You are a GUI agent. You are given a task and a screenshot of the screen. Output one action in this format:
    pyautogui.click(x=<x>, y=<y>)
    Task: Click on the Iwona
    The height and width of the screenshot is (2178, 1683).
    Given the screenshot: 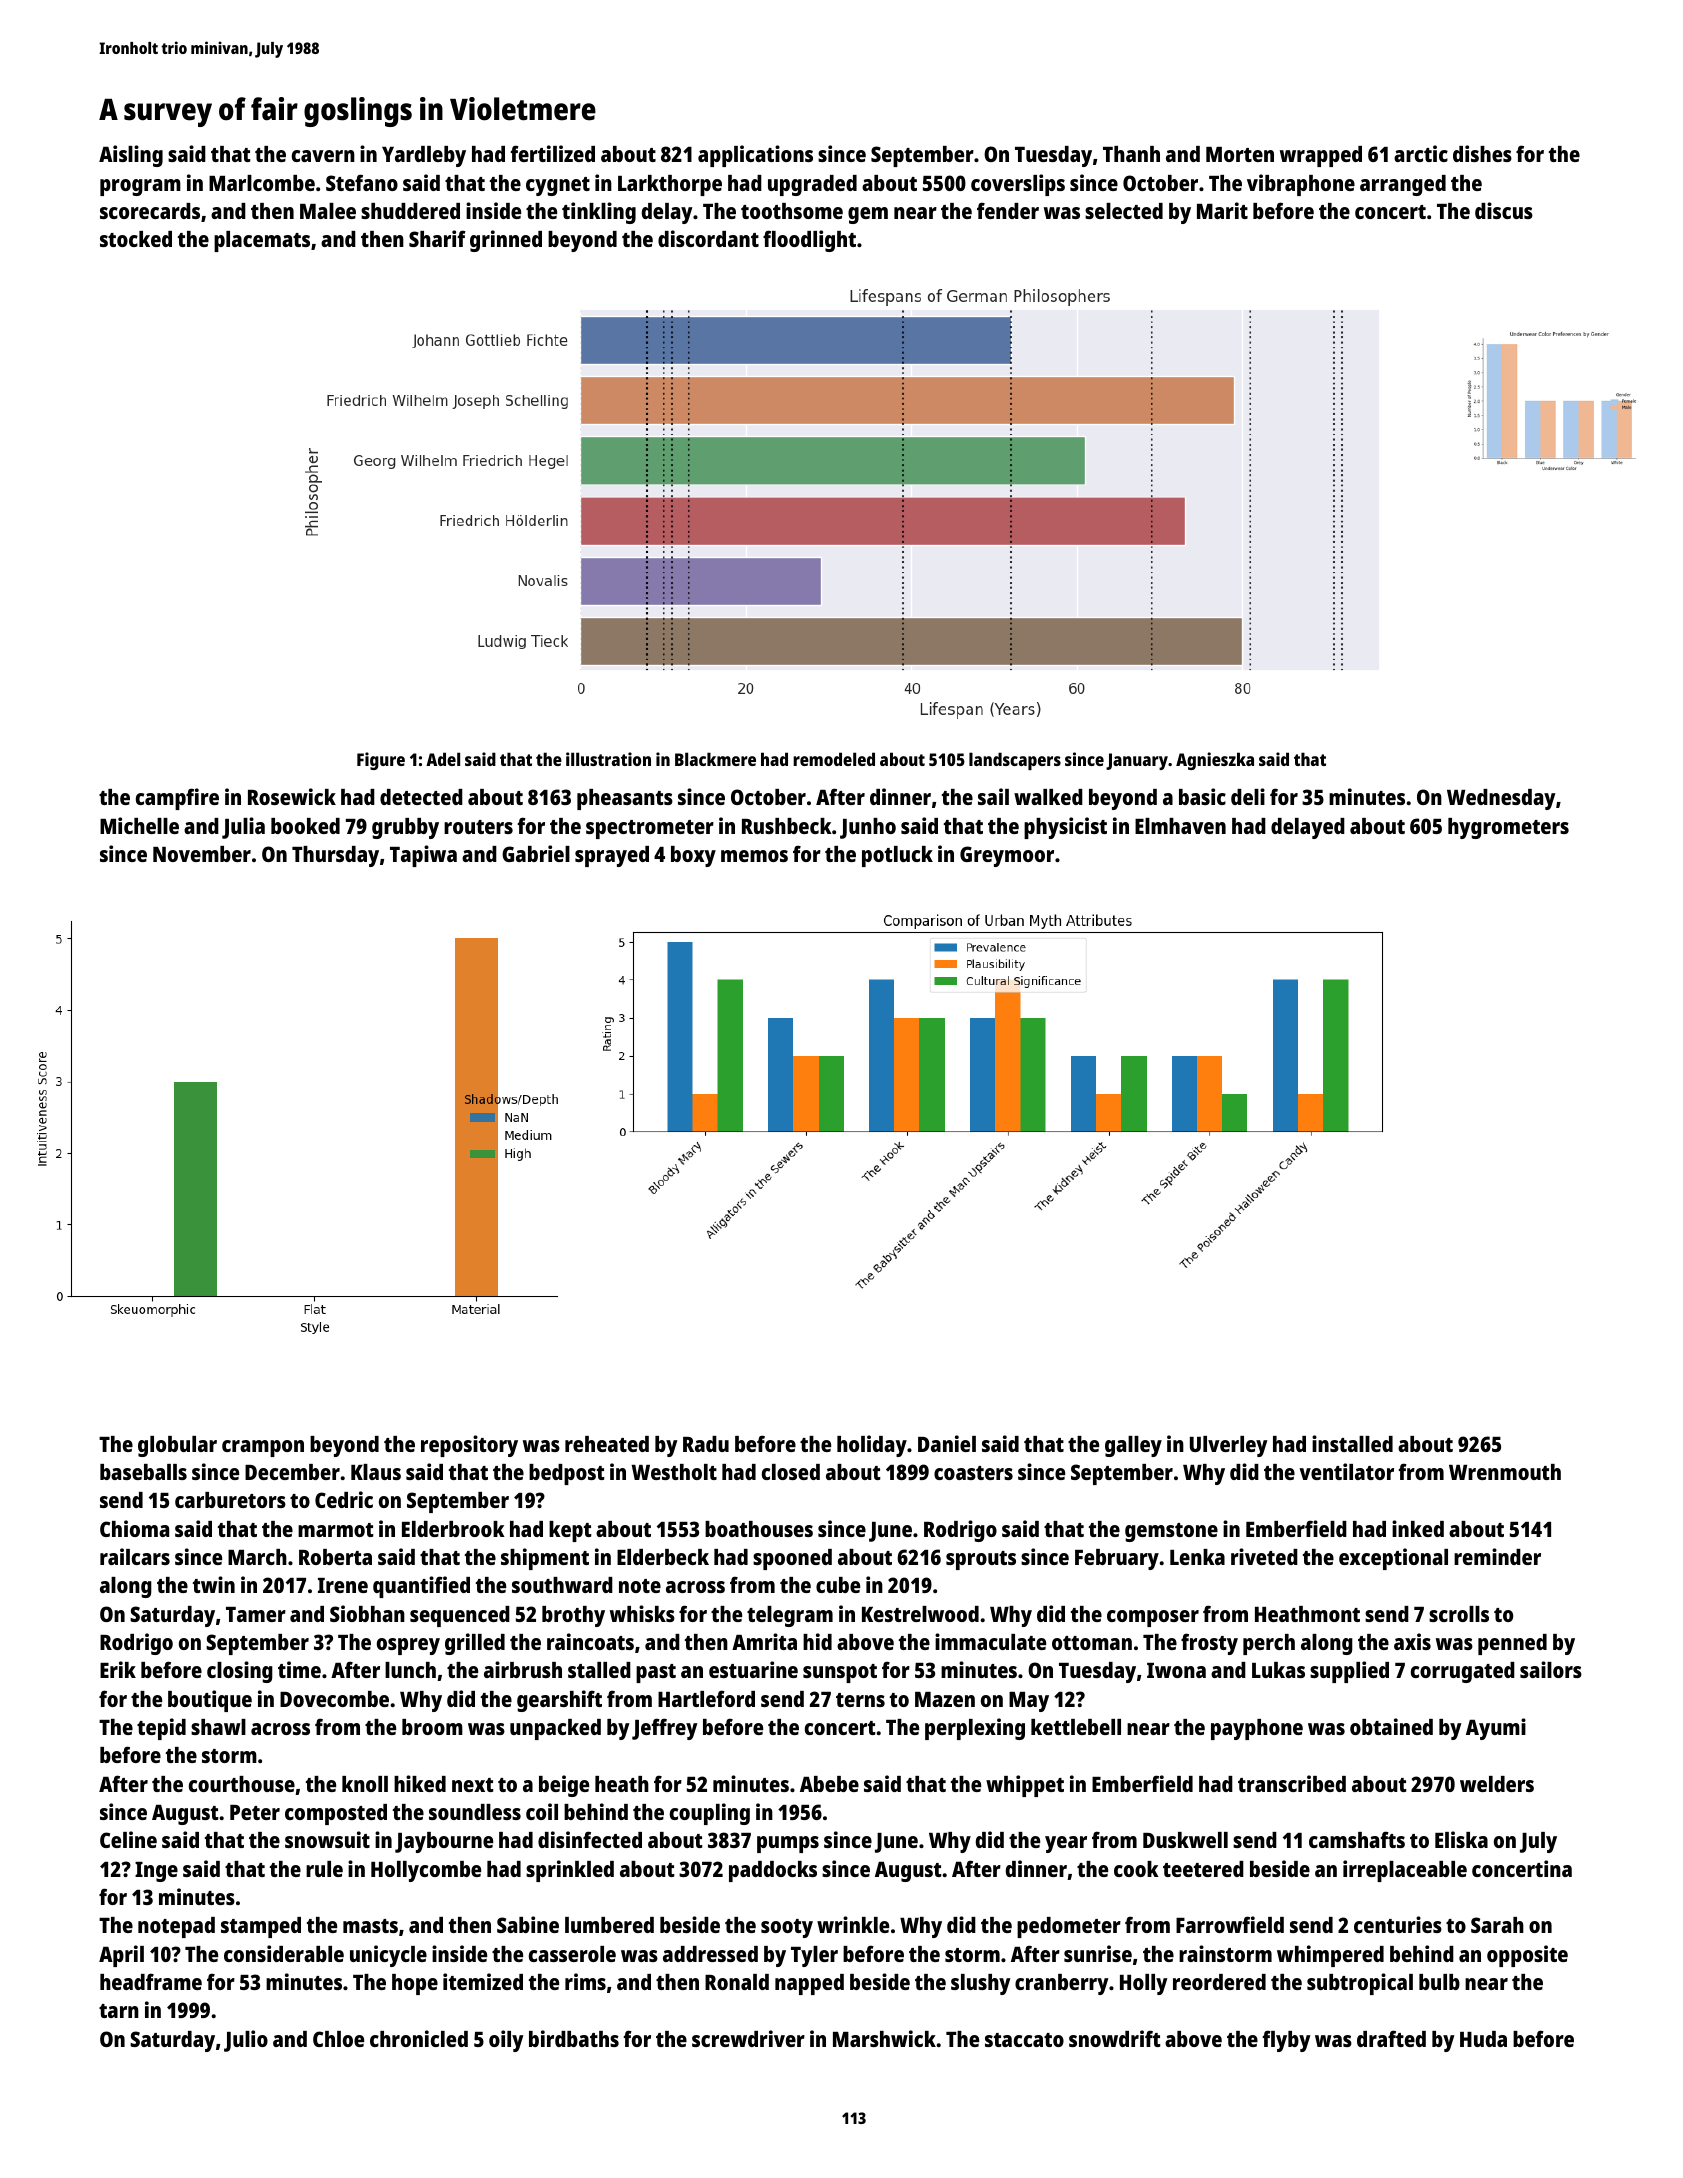 What is the action you would take?
    pyautogui.click(x=1176, y=1670)
